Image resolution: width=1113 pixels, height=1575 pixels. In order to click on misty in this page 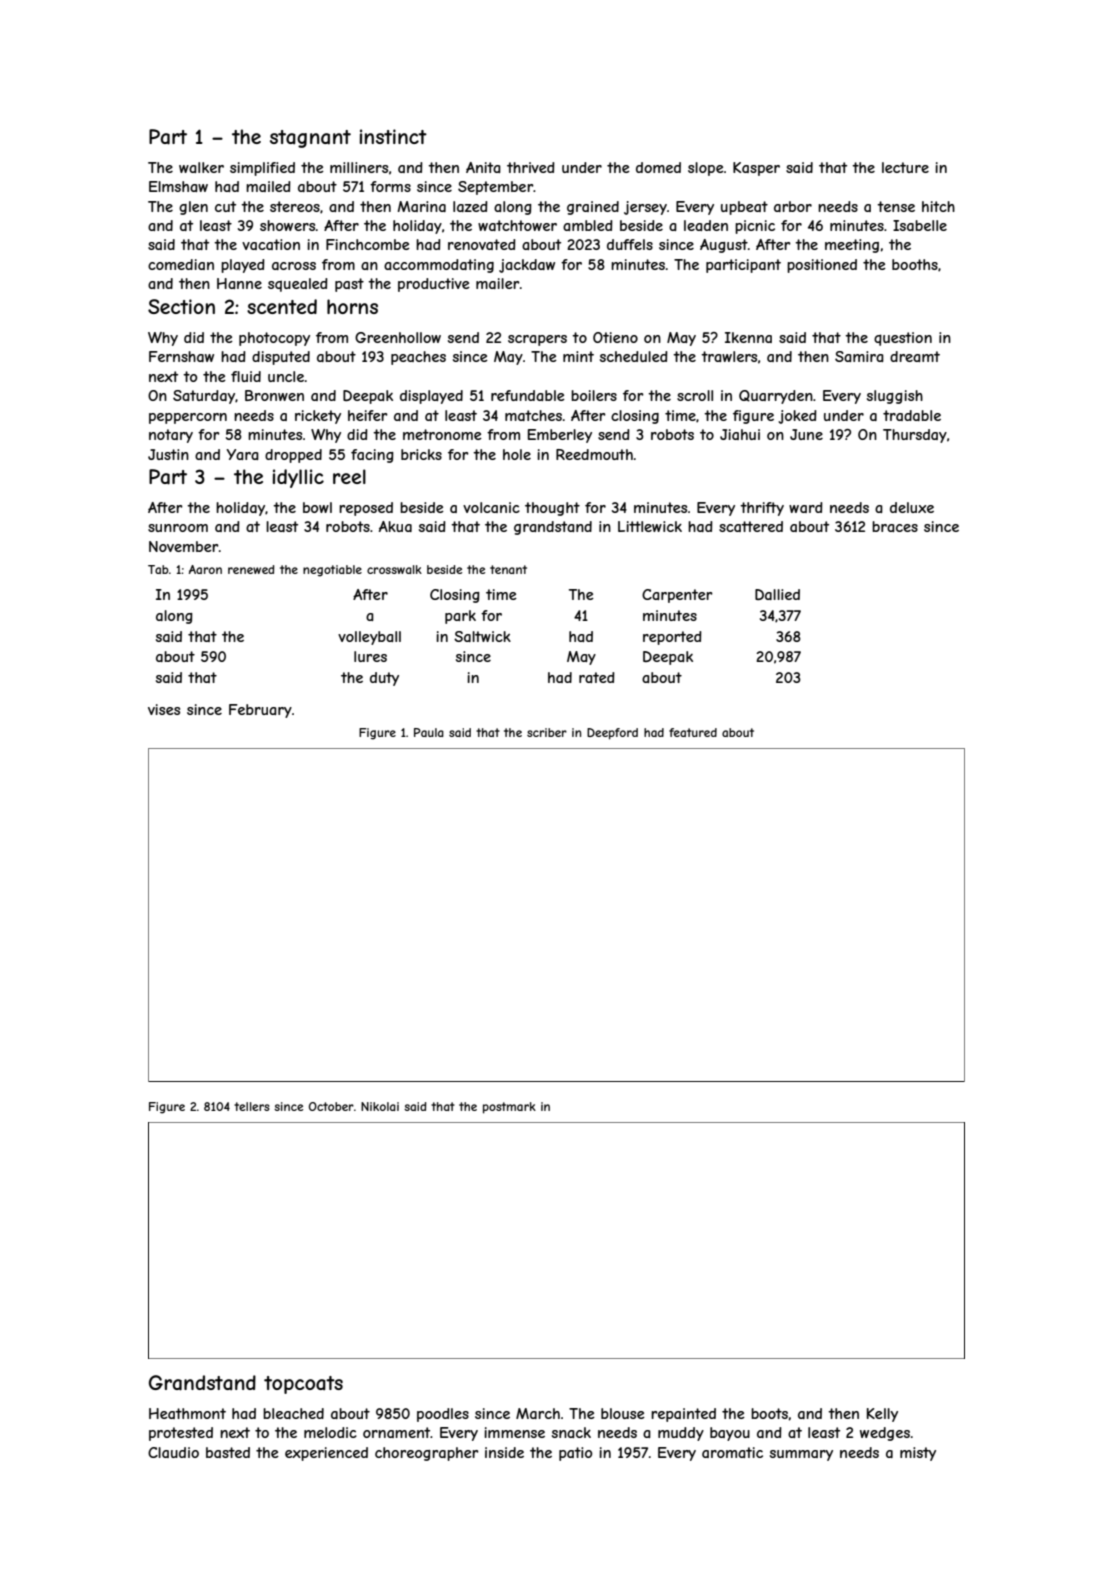, I will do `click(918, 1454)`.
